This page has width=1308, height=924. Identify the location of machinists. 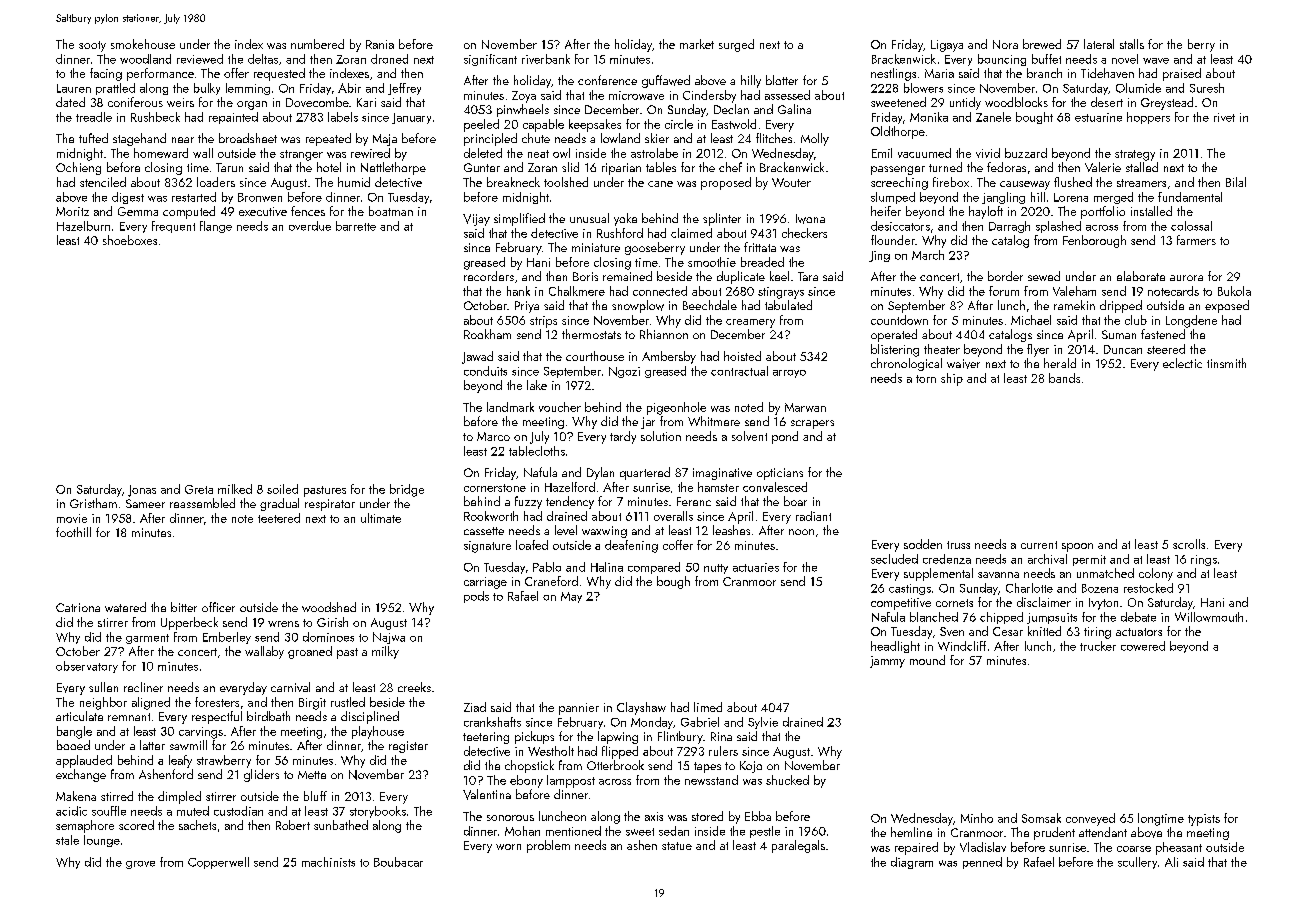
(328, 862).
